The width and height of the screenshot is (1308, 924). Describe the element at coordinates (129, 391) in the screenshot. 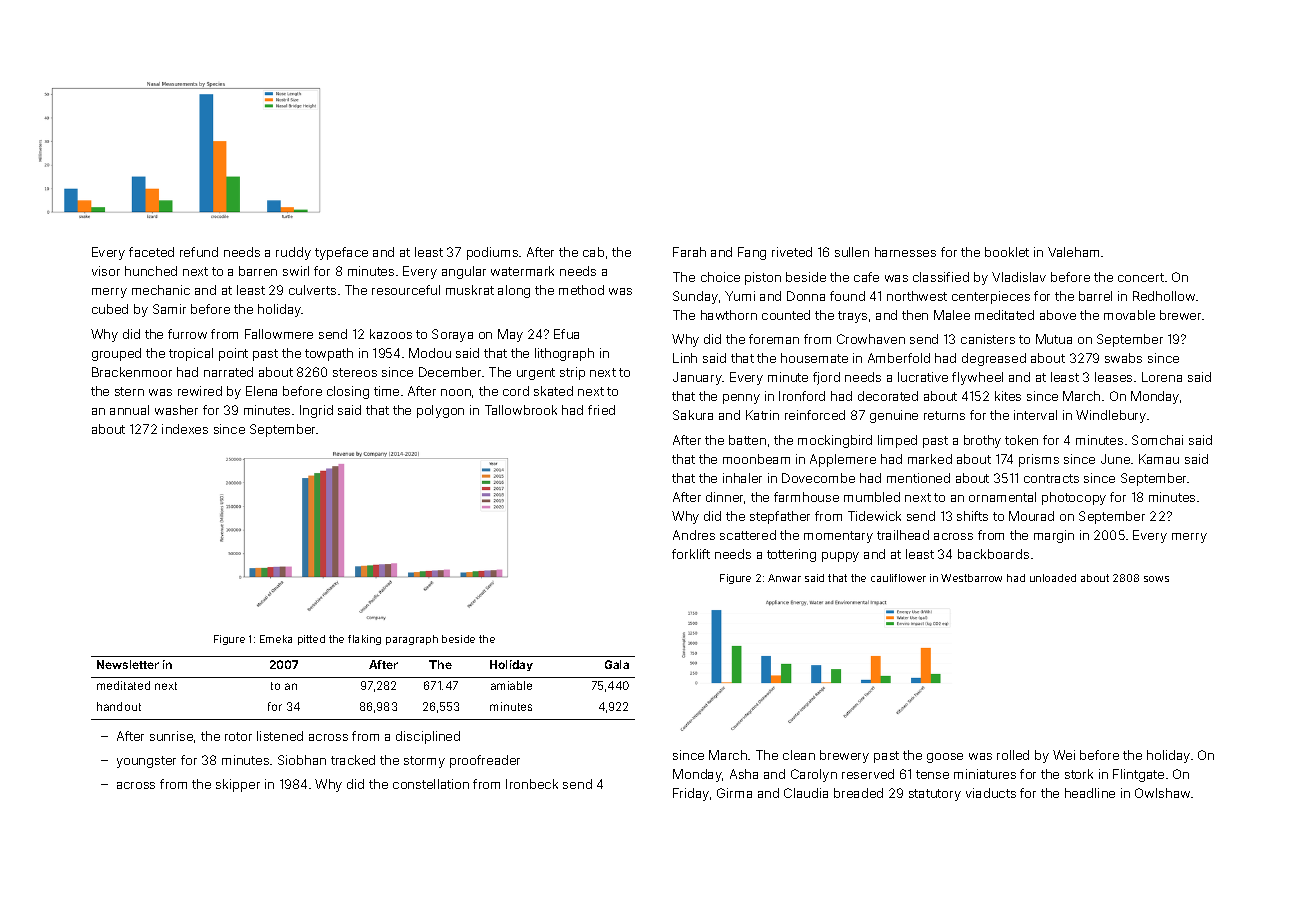

I see `stern` at that location.
